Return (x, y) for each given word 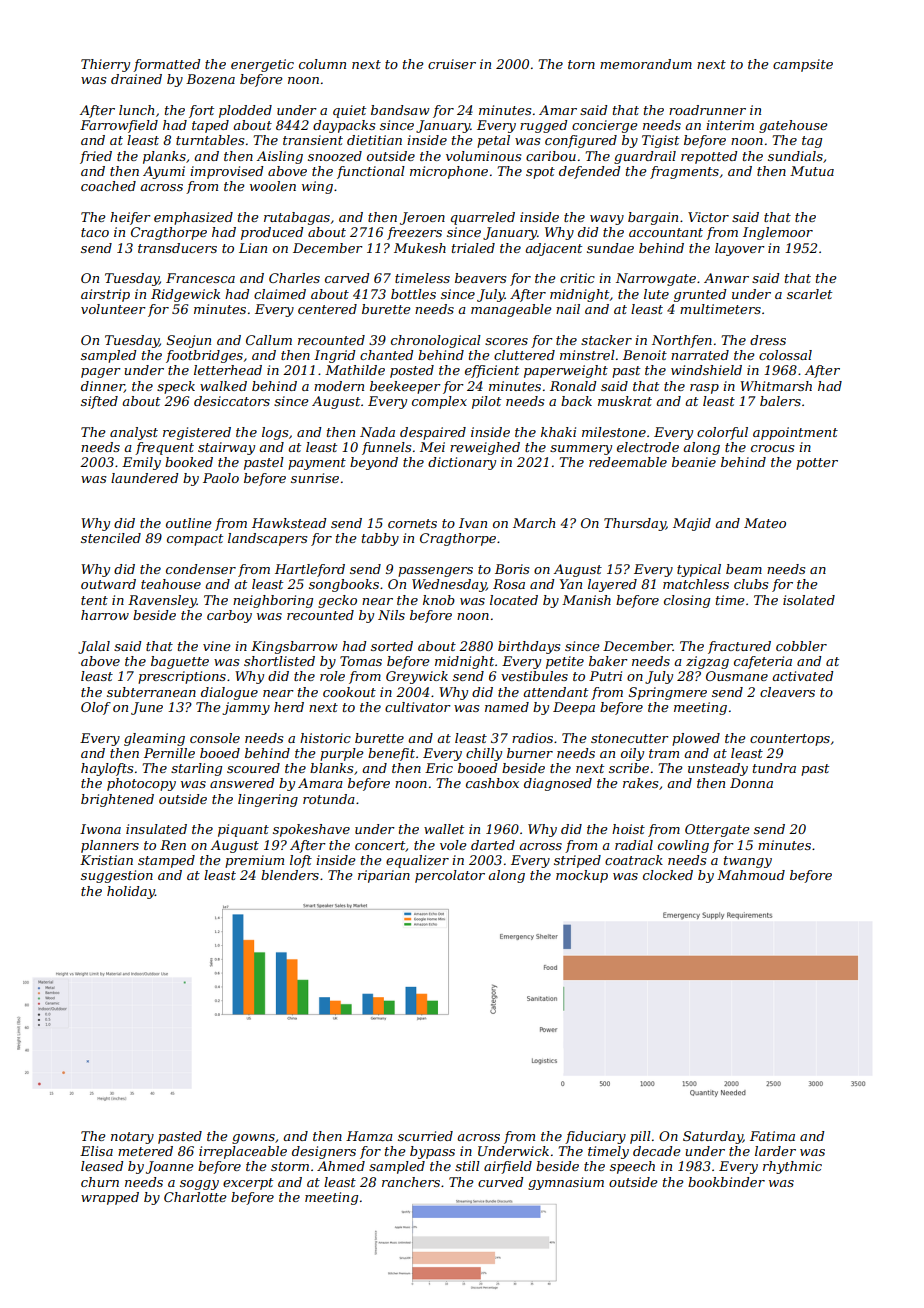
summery (581, 450)
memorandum (646, 64)
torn (581, 64)
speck (176, 387)
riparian (384, 876)
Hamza (369, 1136)
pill (640, 1137)
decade (657, 1151)
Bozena (210, 79)
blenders (290, 875)
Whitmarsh (776, 386)
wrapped (110, 1198)
